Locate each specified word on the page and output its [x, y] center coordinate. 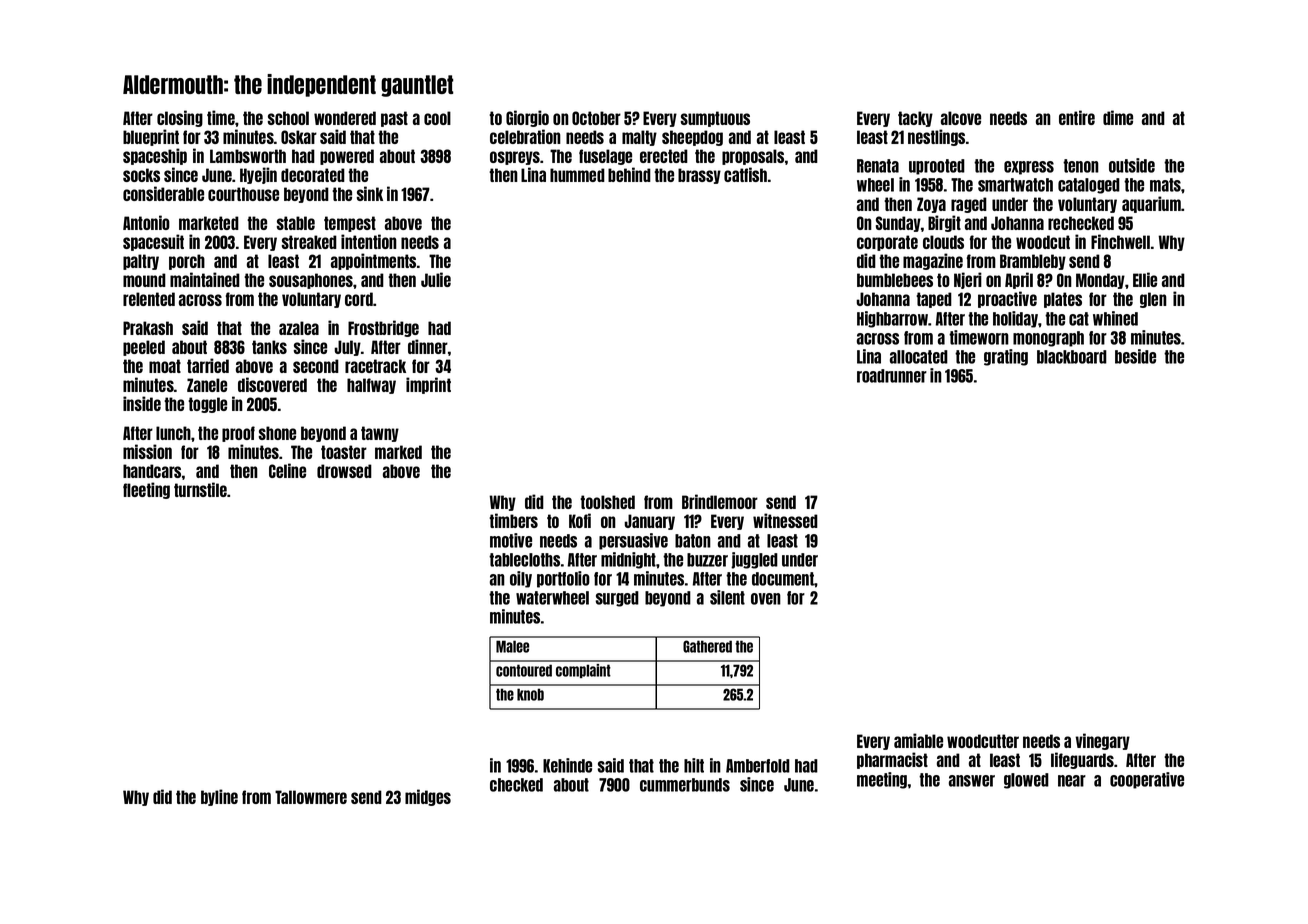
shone [277, 433]
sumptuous [715, 119]
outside [1132, 165]
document [783, 579]
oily [521, 579]
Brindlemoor [720, 501]
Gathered [707, 646]
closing [180, 118]
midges [428, 797]
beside [1135, 356]
